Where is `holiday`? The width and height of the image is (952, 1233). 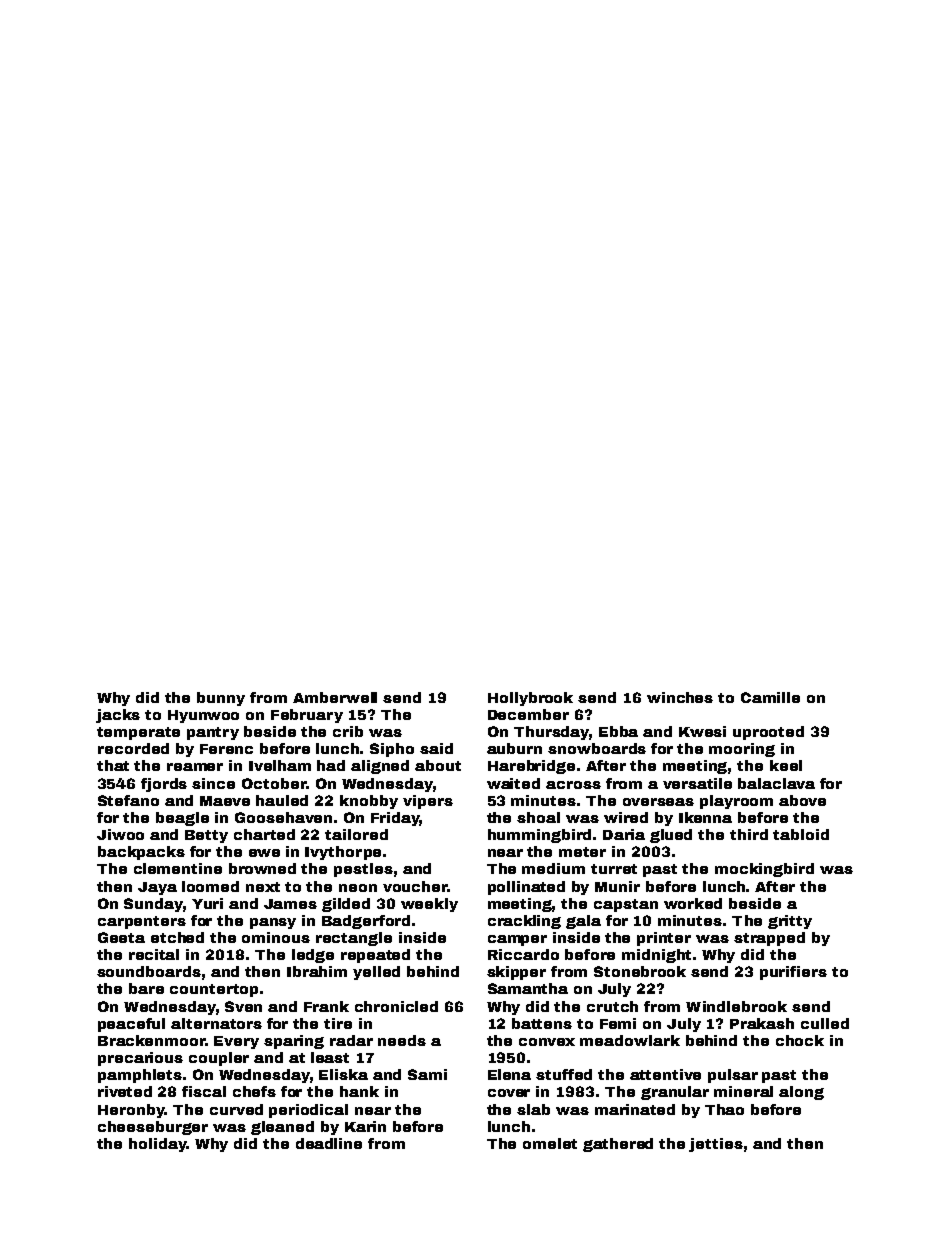
holiday is located at coordinates (157, 1145).
